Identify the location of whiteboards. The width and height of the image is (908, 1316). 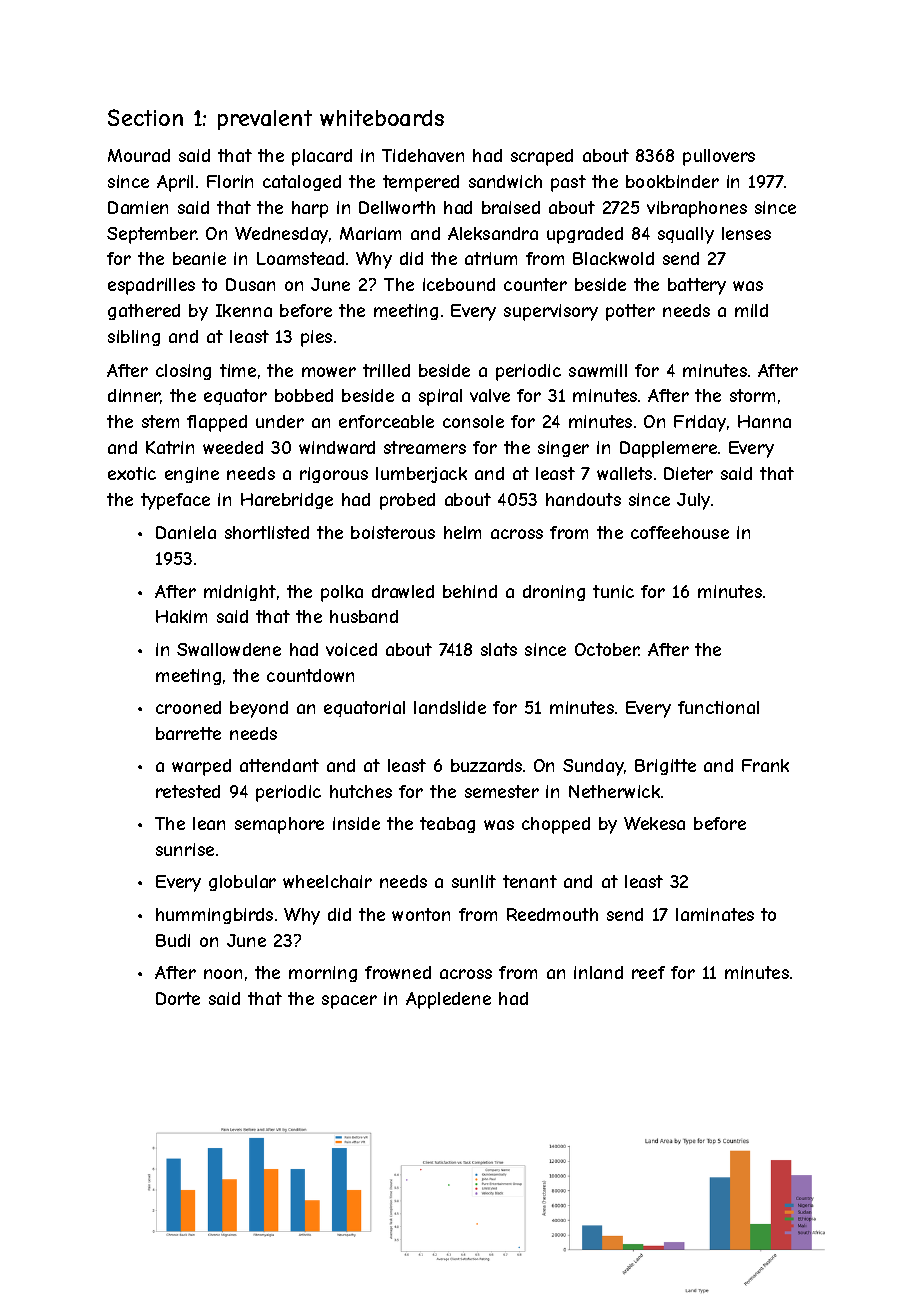
(382, 118).
